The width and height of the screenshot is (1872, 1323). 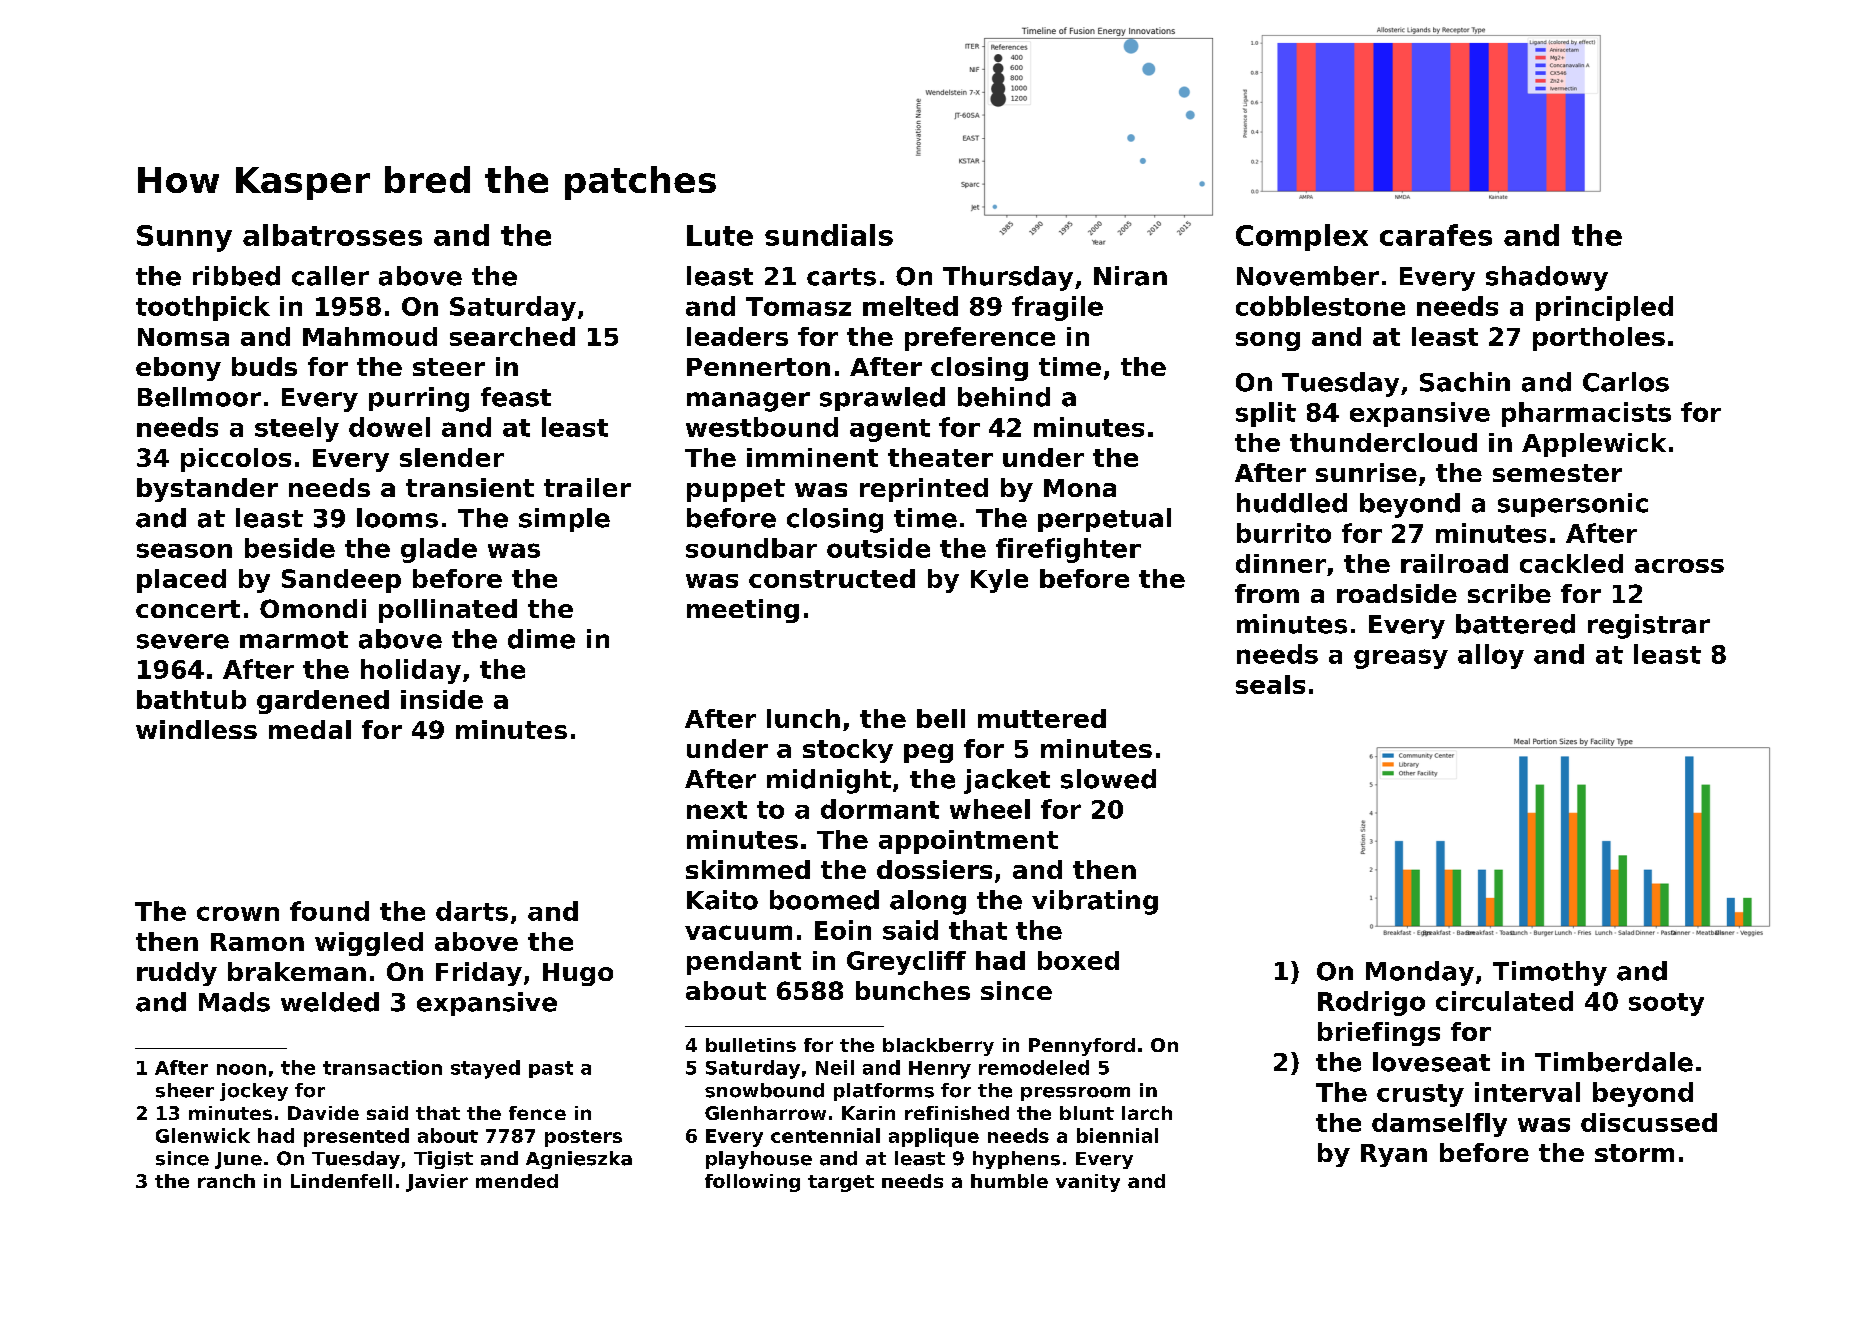 What do you see at coordinates (226, 1181) in the screenshot?
I see `ranch` at bounding box center [226, 1181].
